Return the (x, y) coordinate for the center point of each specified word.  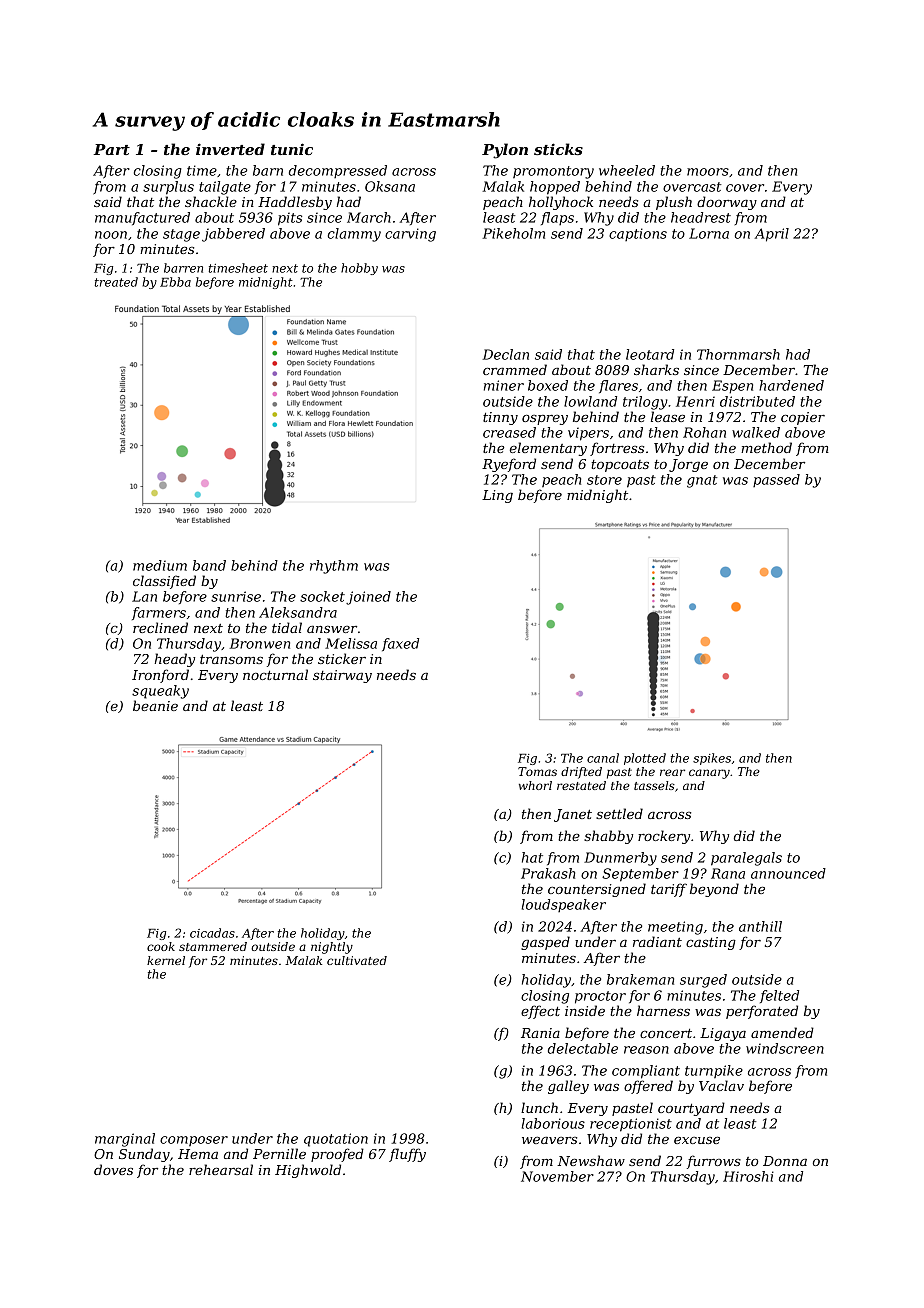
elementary (548, 449)
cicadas (212, 933)
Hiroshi (748, 1176)
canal (603, 758)
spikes (712, 759)
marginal (125, 1140)
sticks (558, 149)
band (209, 565)
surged (703, 981)
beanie (155, 705)
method (766, 447)
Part (111, 149)
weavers (549, 1140)
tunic (292, 149)
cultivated (357, 960)
